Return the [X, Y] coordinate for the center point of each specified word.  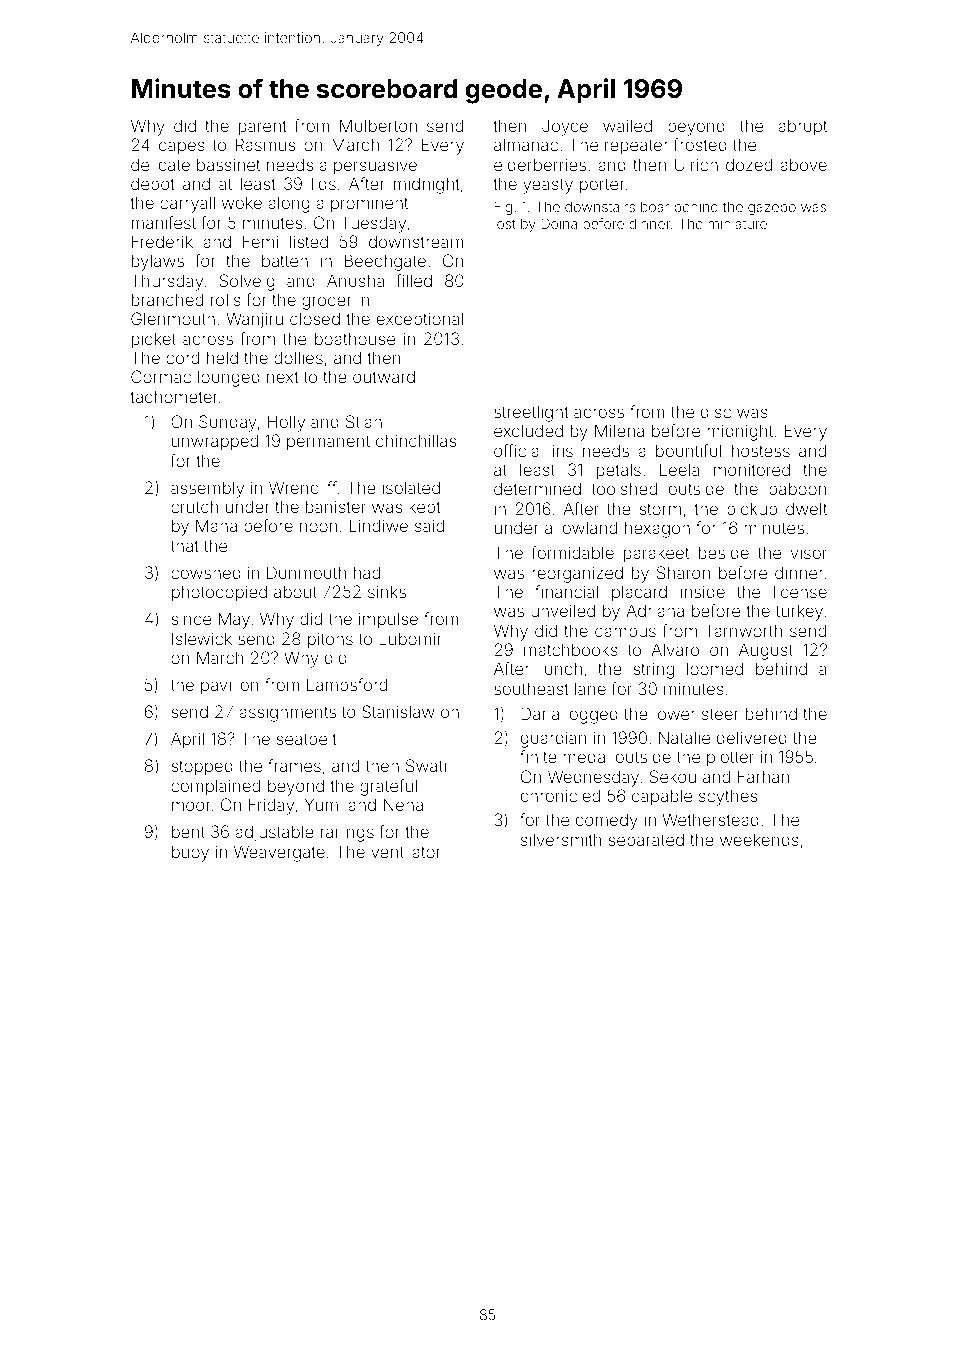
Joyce [565, 128]
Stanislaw [398, 711]
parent [263, 128]
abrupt [802, 127]
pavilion [230, 686]
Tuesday [374, 224]
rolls [226, 299]
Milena [619, 430]
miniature [738, 223]
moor [191, 806]
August [766, 651]
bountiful [688, 450]
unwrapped [215, 442]
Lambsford [347, 684]
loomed [715, 668]
